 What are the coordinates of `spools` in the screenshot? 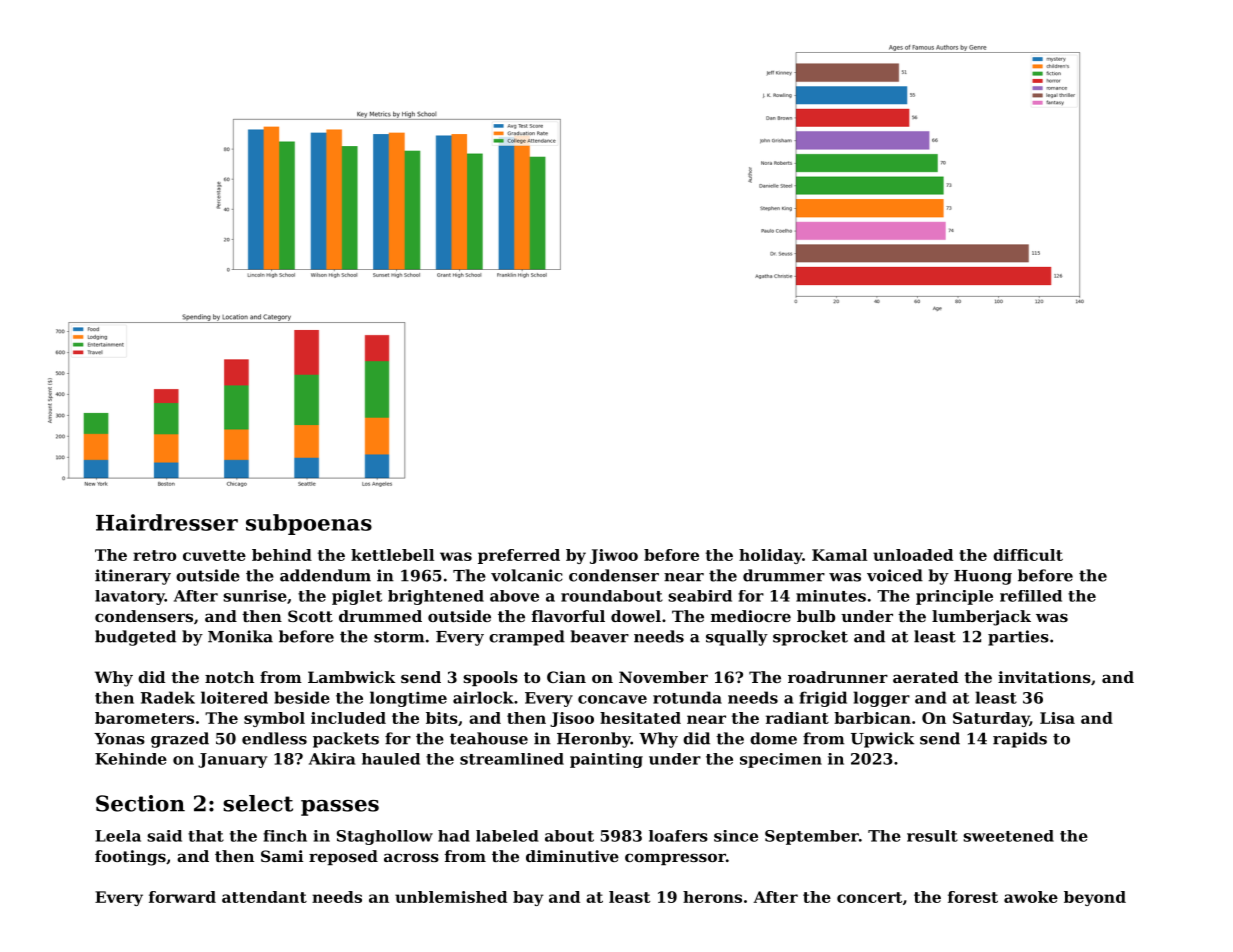 It's located at (490, 678).
